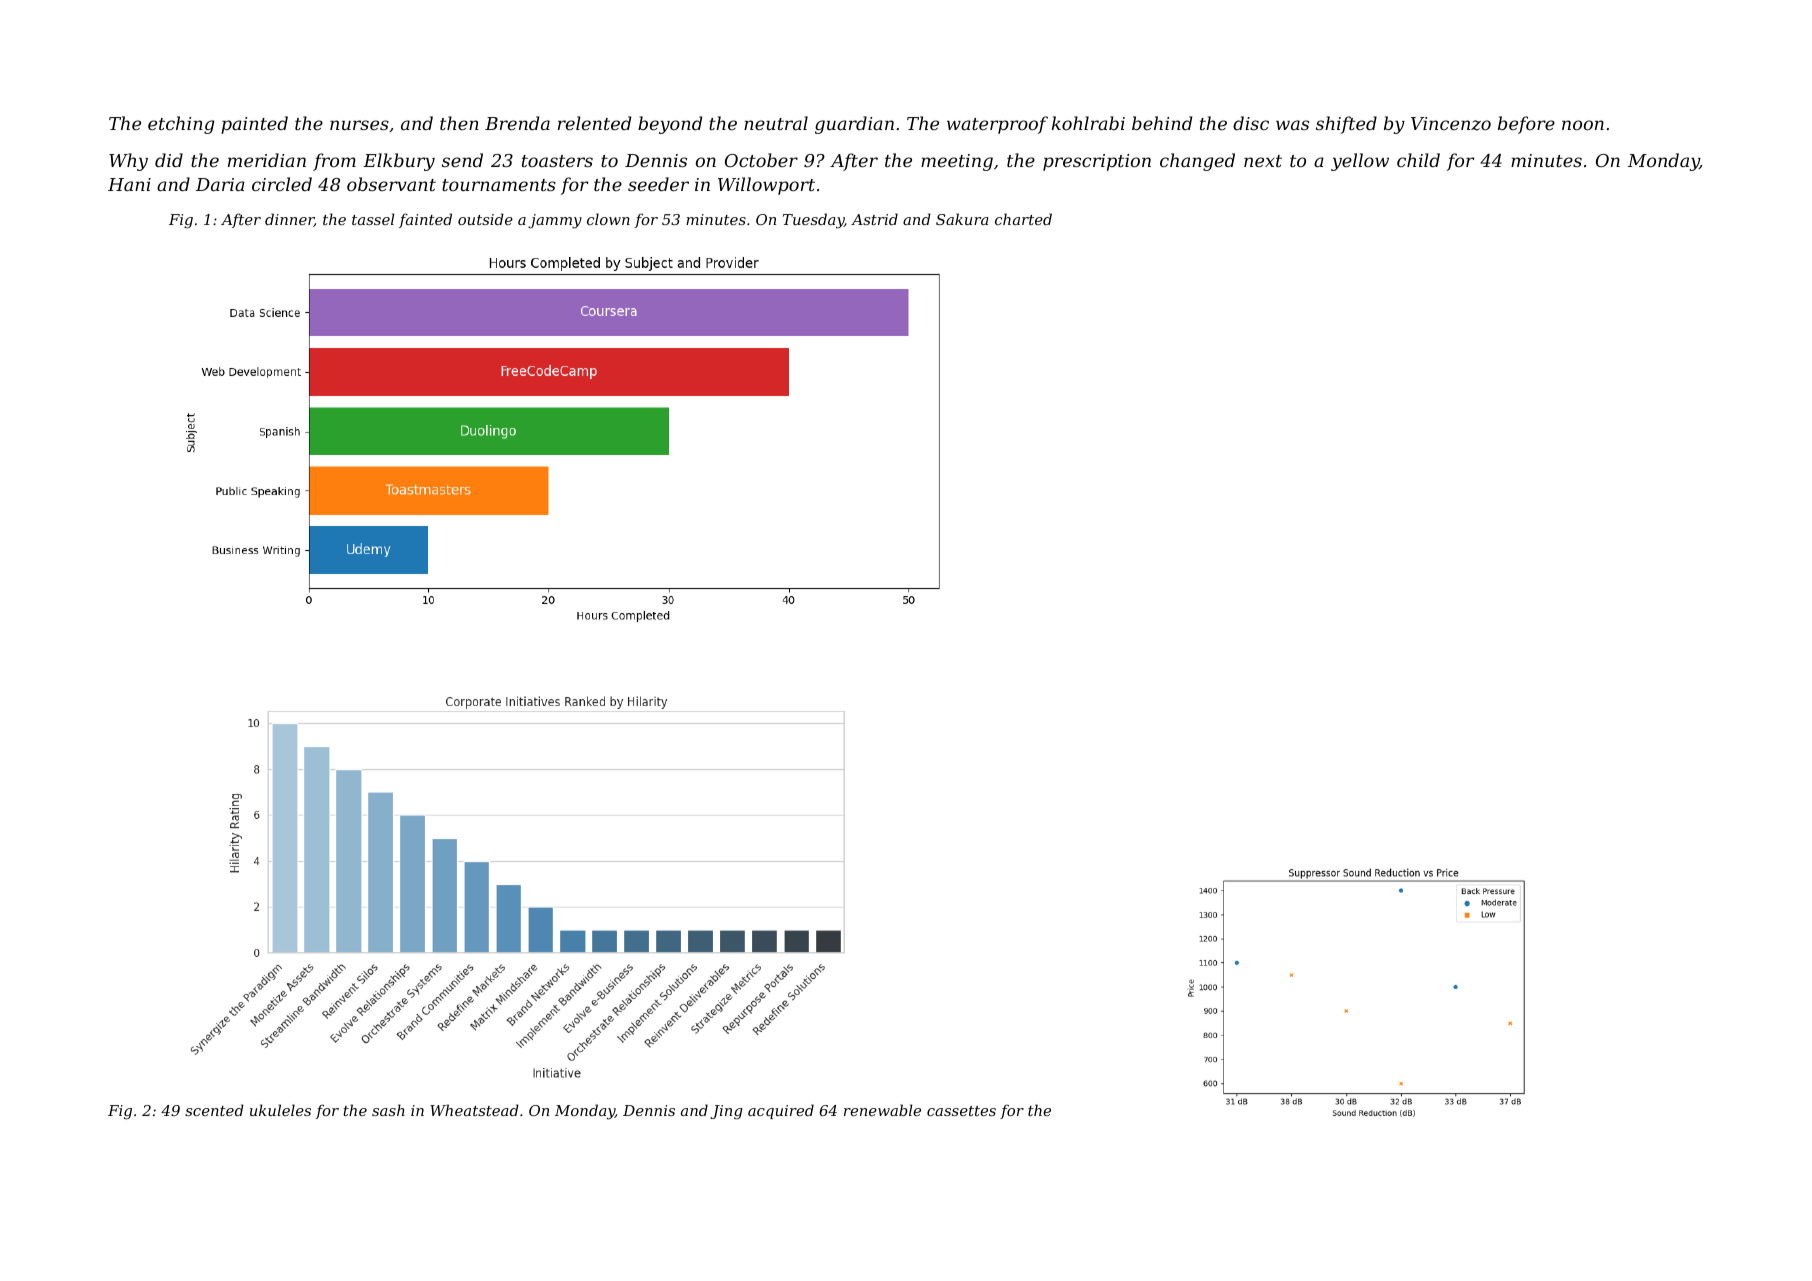 The height and width of the screenshot is (1281, 1812). Describe the element at coordinates (280, 1110) in the screenshot. I see `ukuleles` at that location.
